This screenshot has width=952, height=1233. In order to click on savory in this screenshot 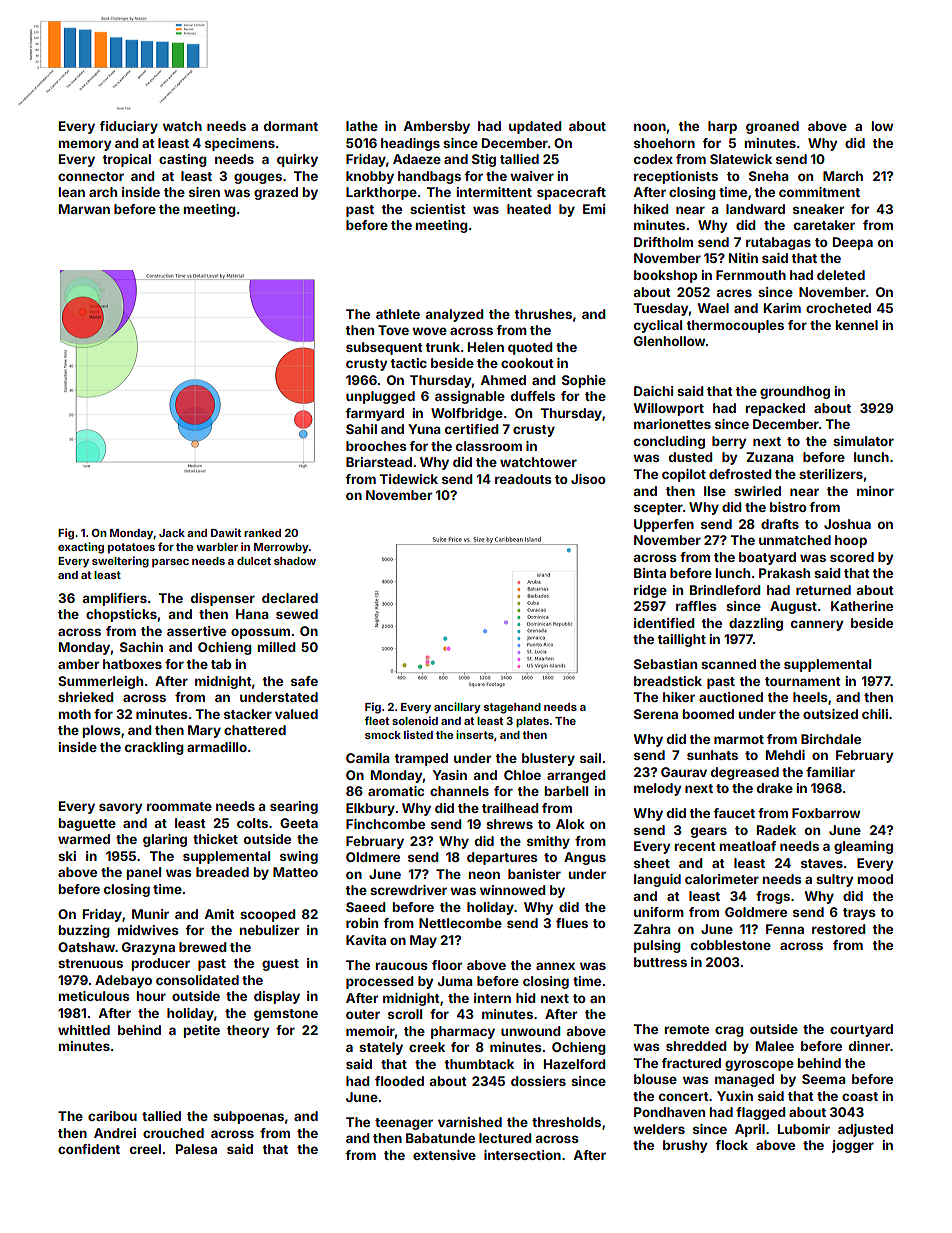, I will do `click(120, 808)`.
